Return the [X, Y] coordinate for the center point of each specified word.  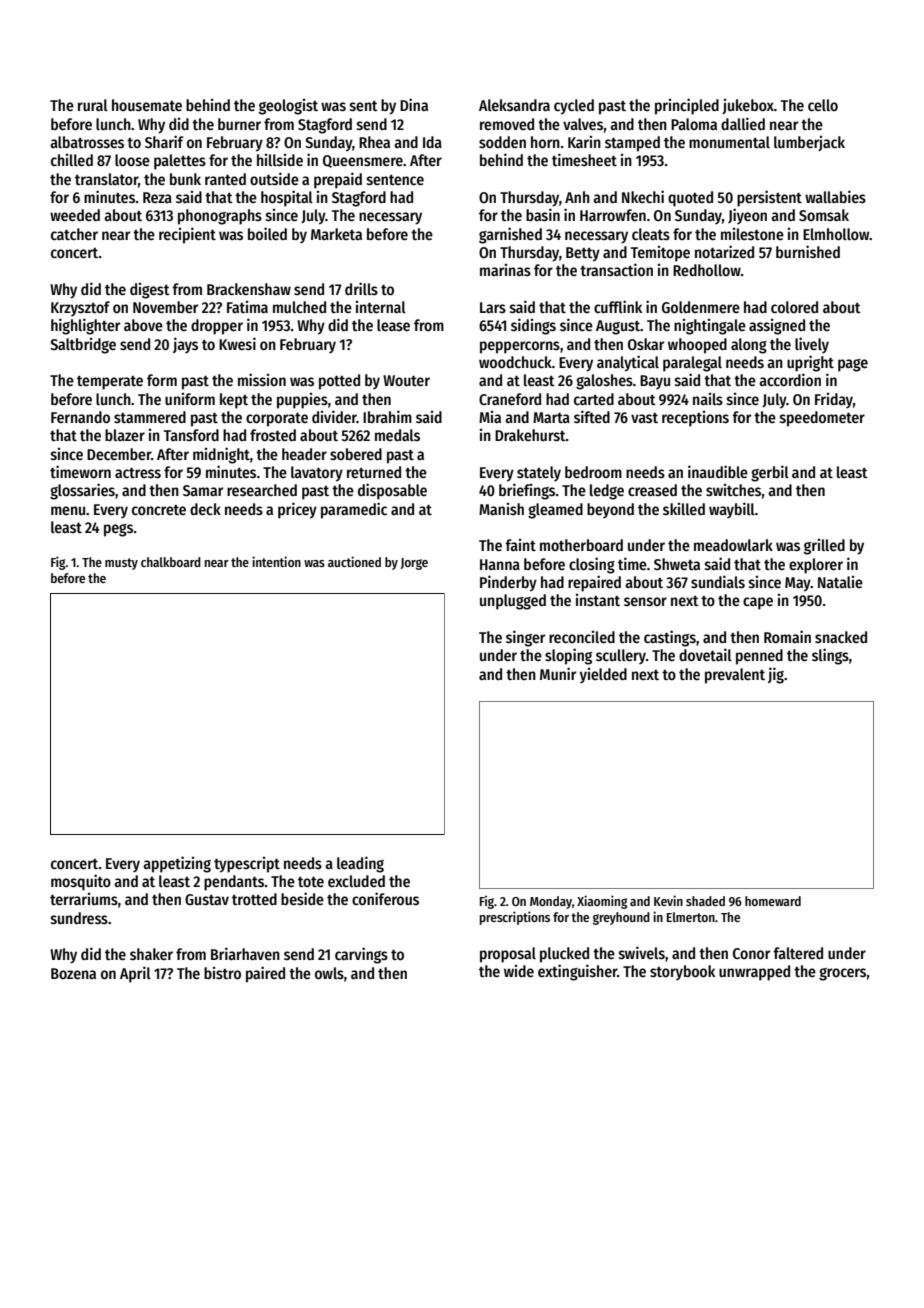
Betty [583, 254]
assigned [777, 327]
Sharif [164, 141]
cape [758, 603]
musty [121, 564]
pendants [234, 883]
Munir [558, 673]
